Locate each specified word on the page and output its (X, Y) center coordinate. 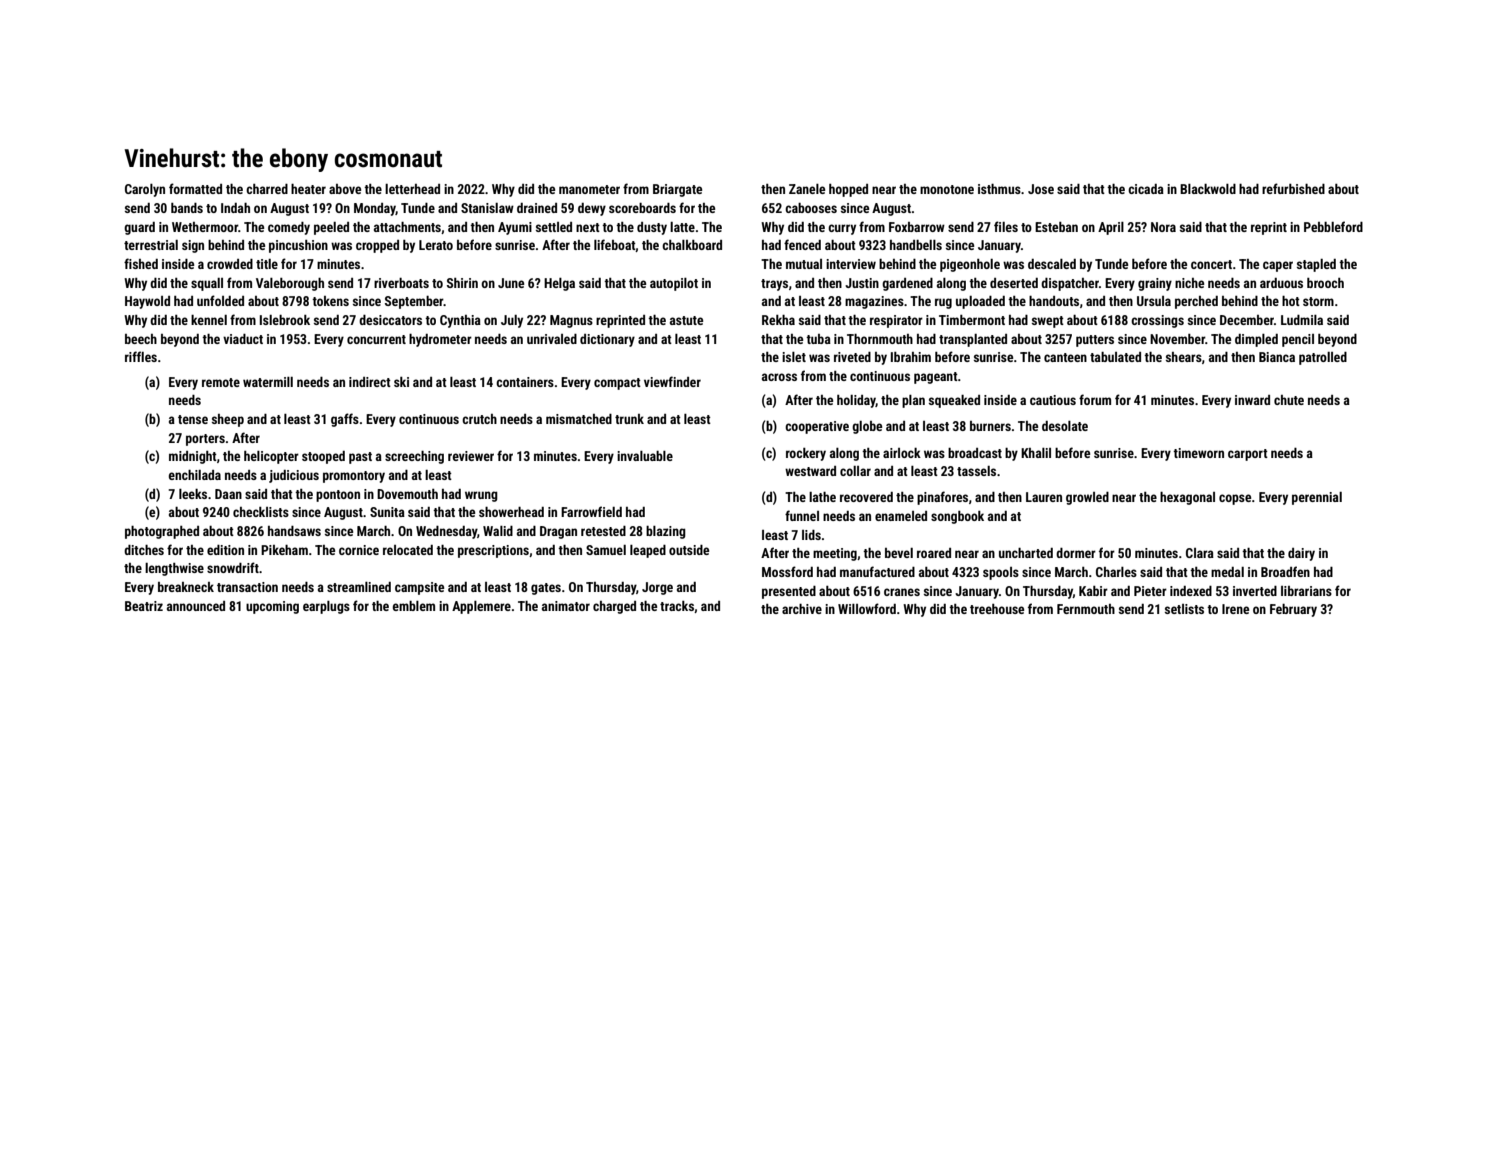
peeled (331, 228)
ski (401, 382)
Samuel (606, 550)
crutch (479, 419)
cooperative (817, 427)
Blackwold (1208, 189)
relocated (408, 550)
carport (1248, 455)
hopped (848, 190)
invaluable (645, 456)
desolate (1065, 426)
